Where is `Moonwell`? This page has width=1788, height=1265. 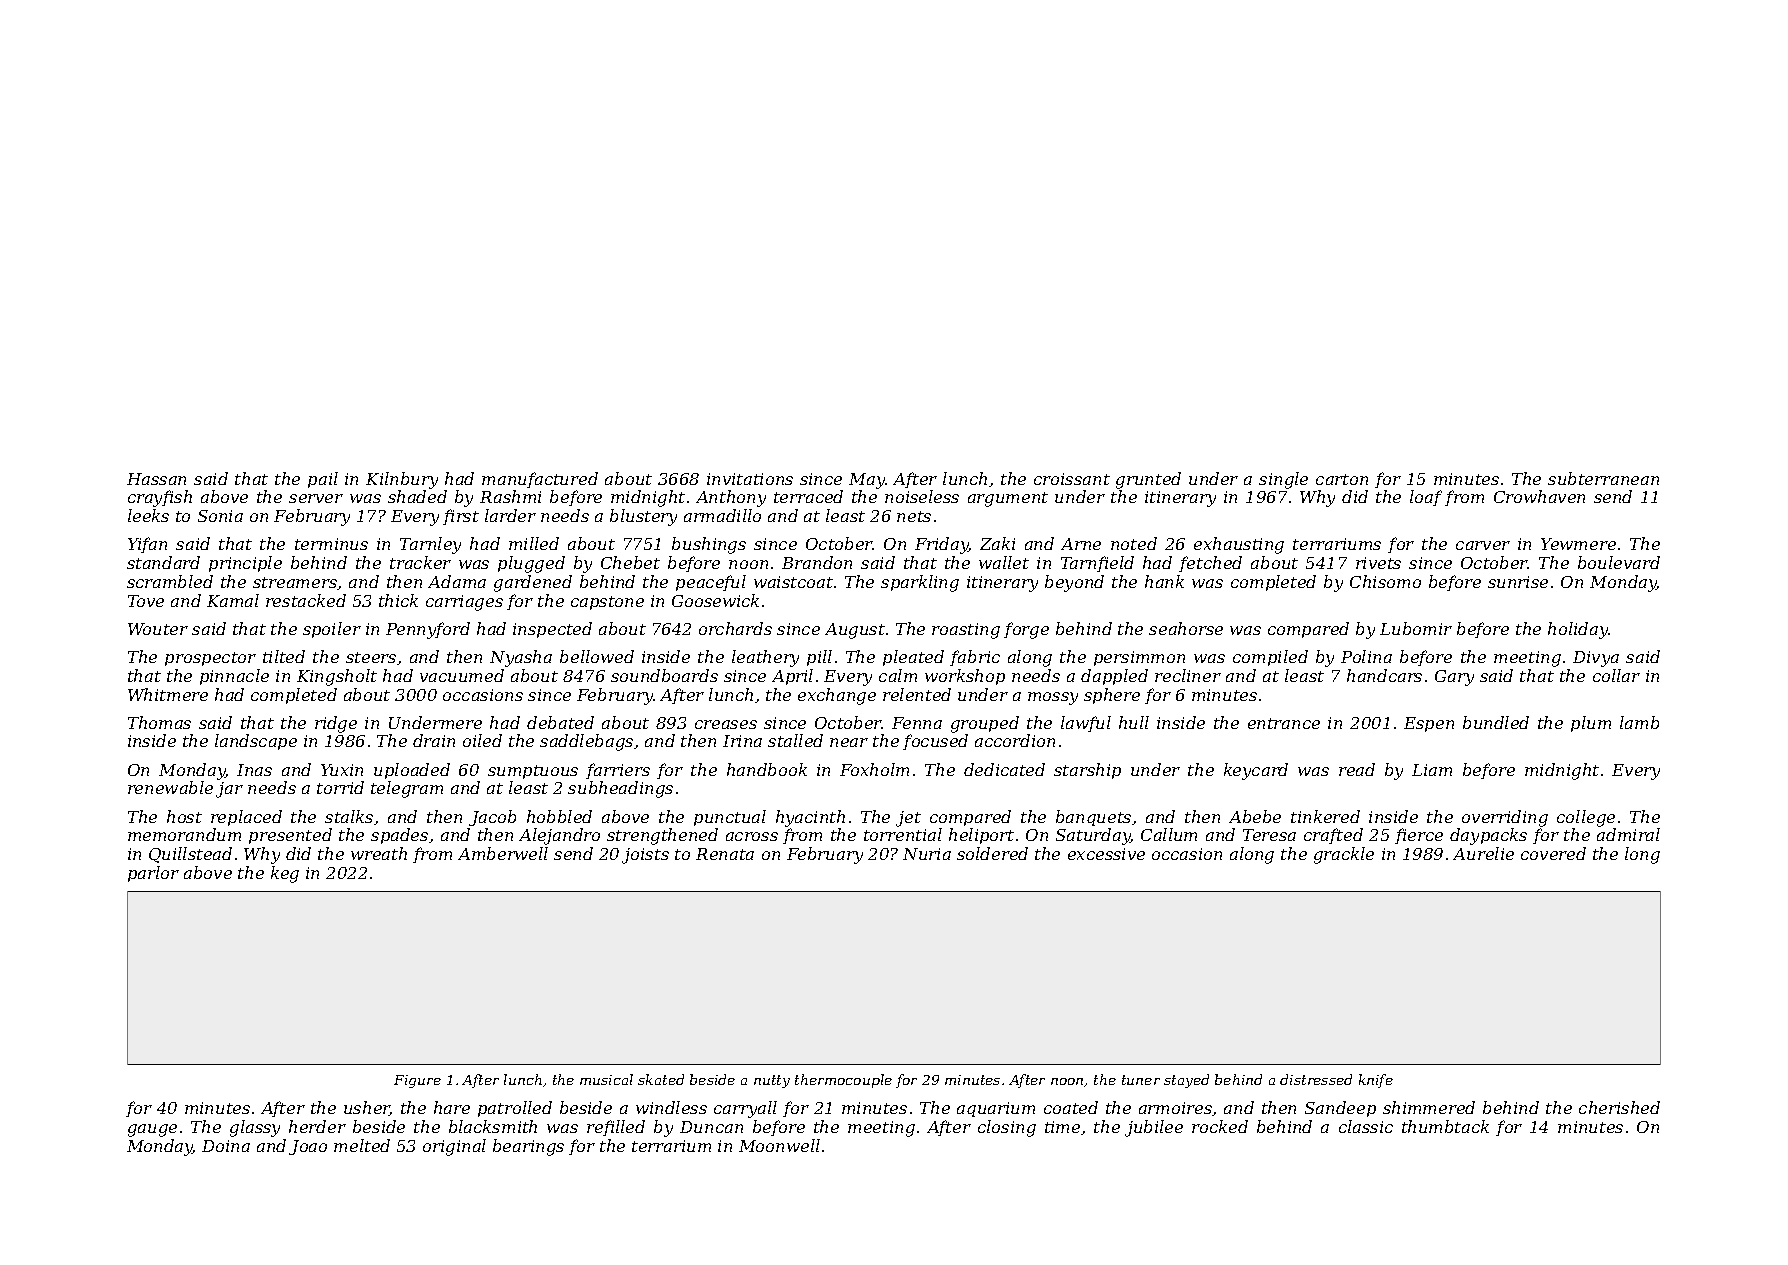
Moonwell is located at coordinates (779, 1145).
